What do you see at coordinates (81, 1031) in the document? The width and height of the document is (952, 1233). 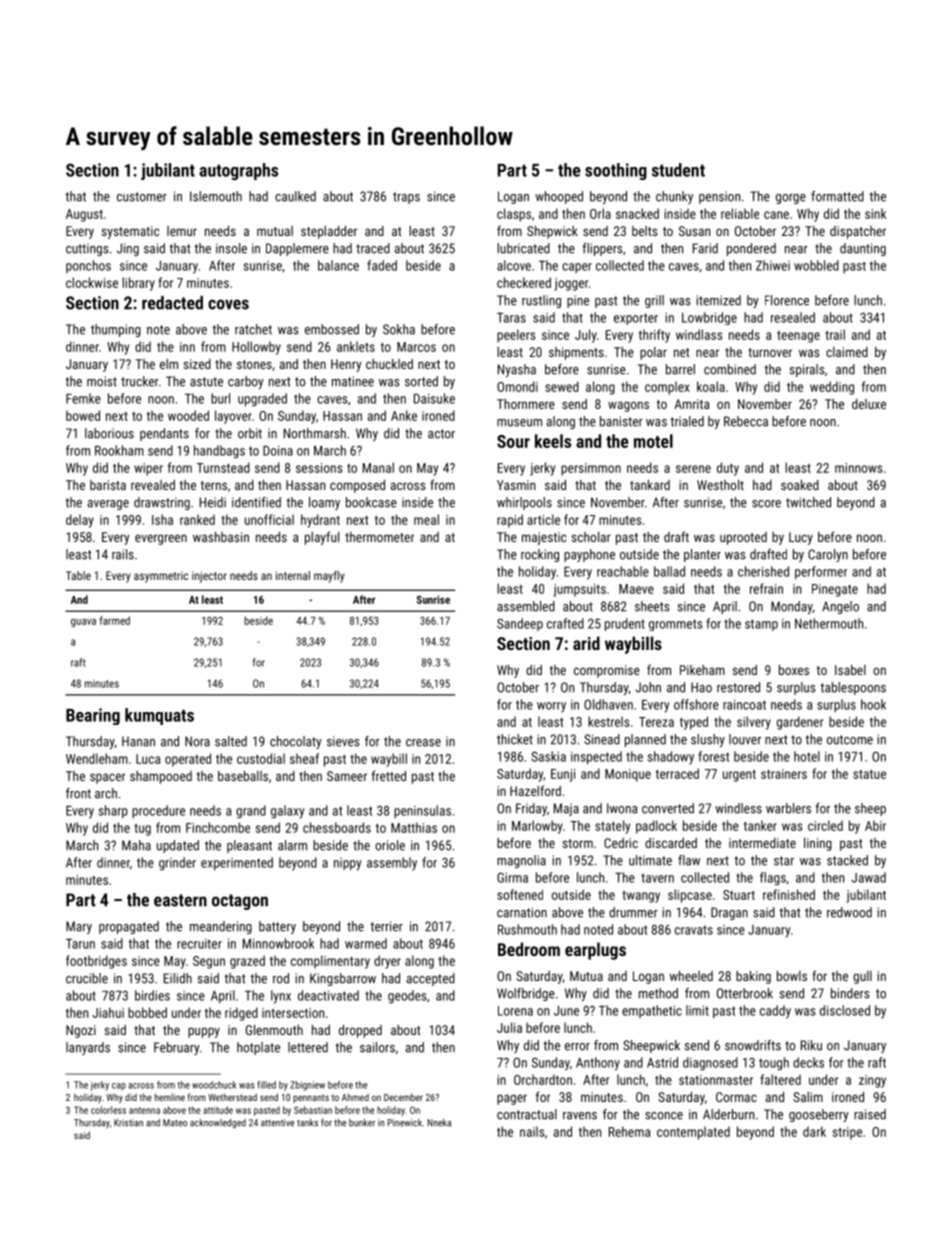 I see `Ngozi` at bounding box center [81, 1031].
